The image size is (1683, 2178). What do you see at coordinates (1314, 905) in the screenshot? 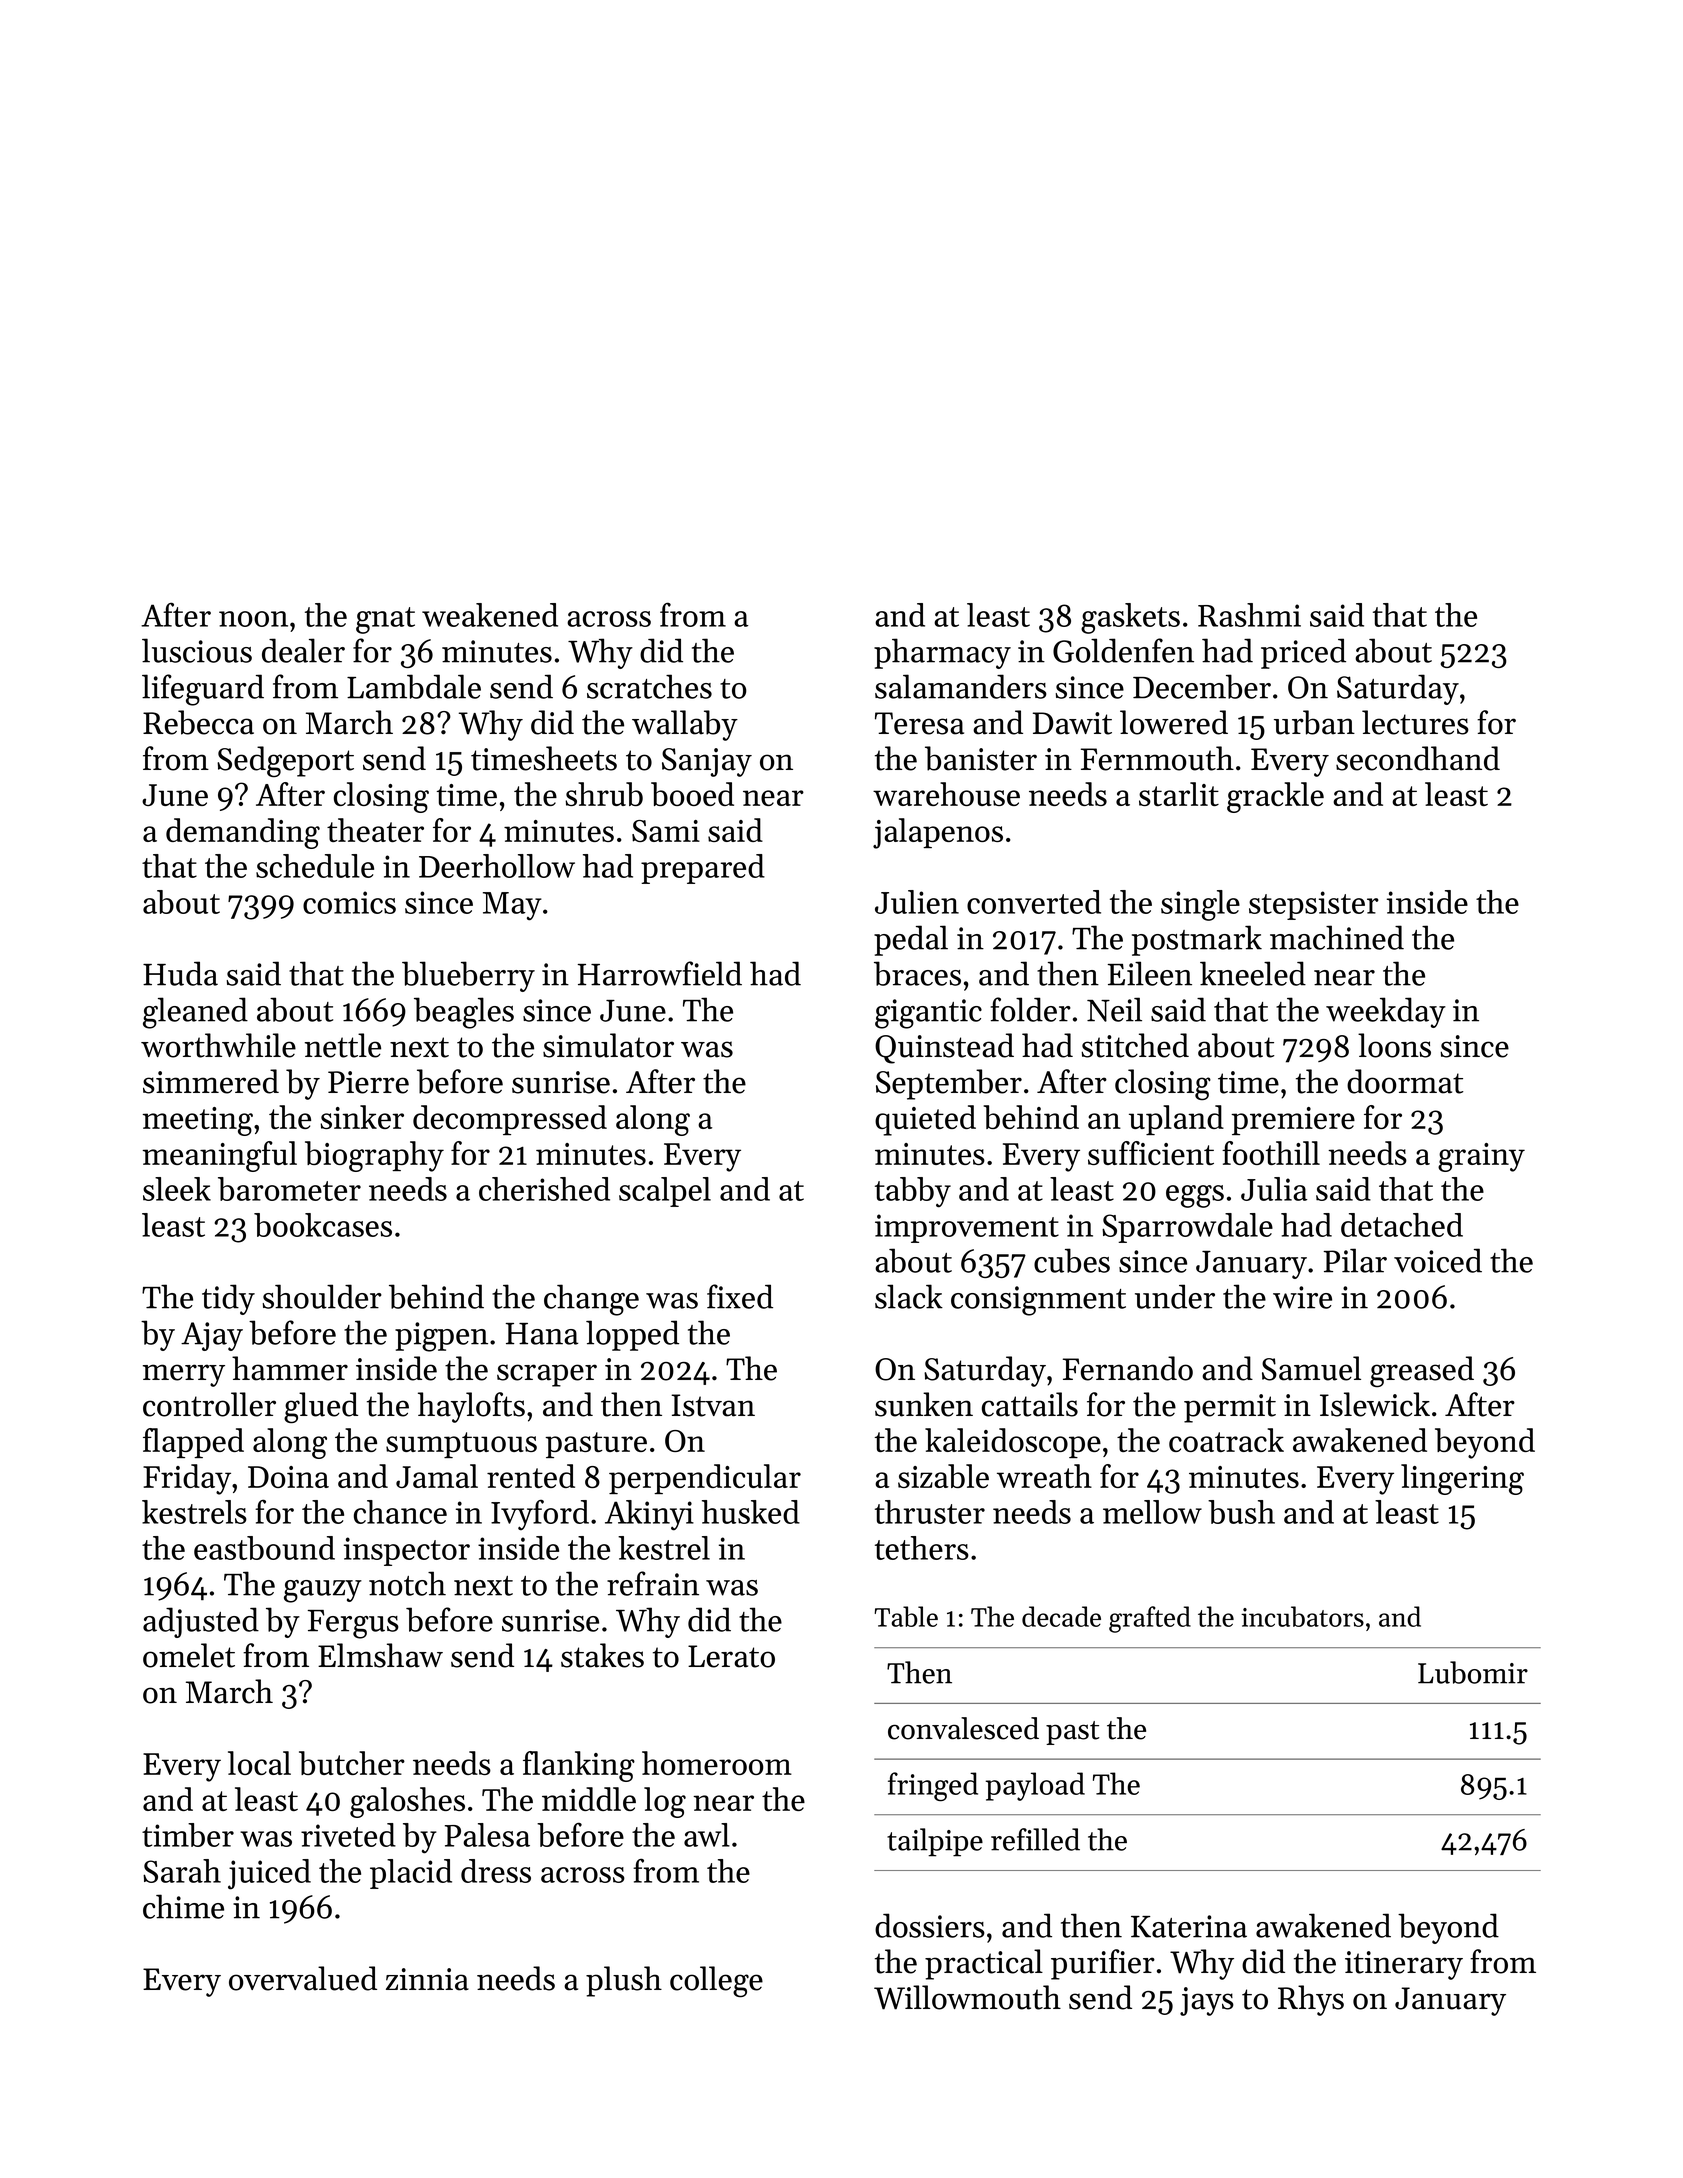
I see `stepsister` at bounding box center [1314, 905].
